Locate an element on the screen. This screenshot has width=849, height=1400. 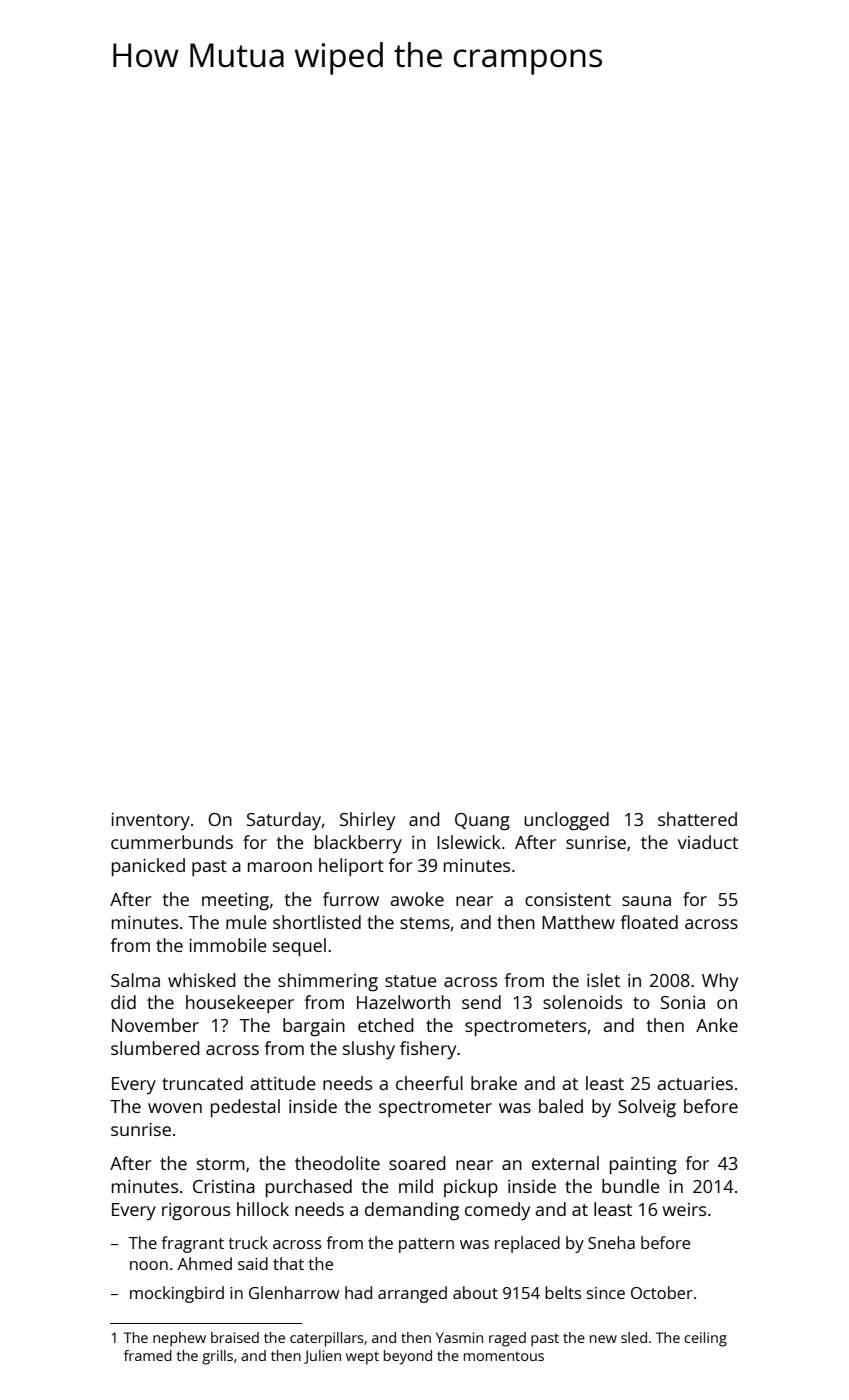
shortlisted is located at coordinates (317, 922).
